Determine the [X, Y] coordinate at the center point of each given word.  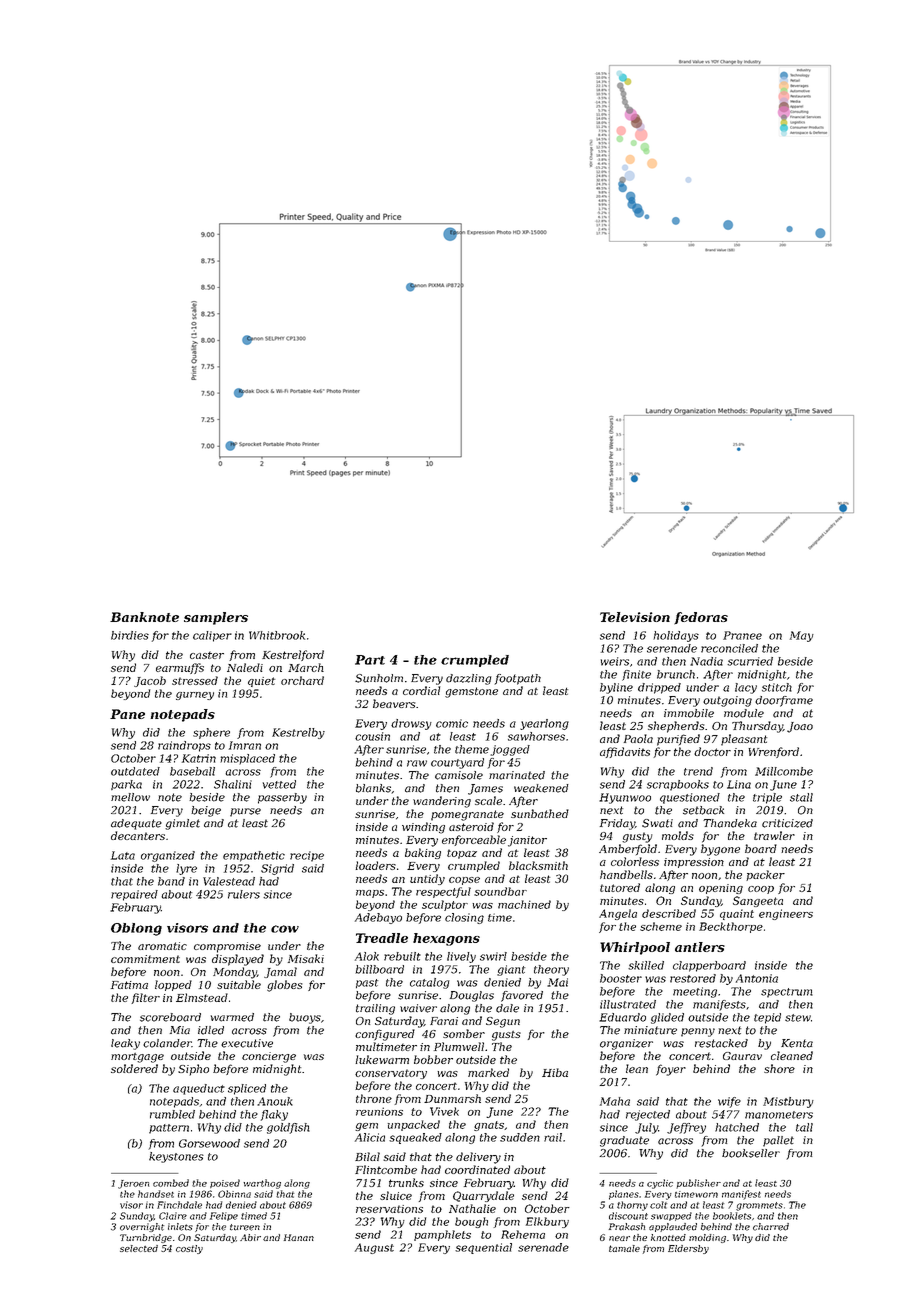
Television [635, 617]
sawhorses [536, 736]
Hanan [299, 1237]
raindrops [184, 746]
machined [524, 904]
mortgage [137, 1058]
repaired [134, 895]
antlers [700, 947]
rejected [648, 1115]
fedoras [701, 618]
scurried [750, 661]
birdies [130, 635]
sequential [483, 1248]
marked [488, 1072]
